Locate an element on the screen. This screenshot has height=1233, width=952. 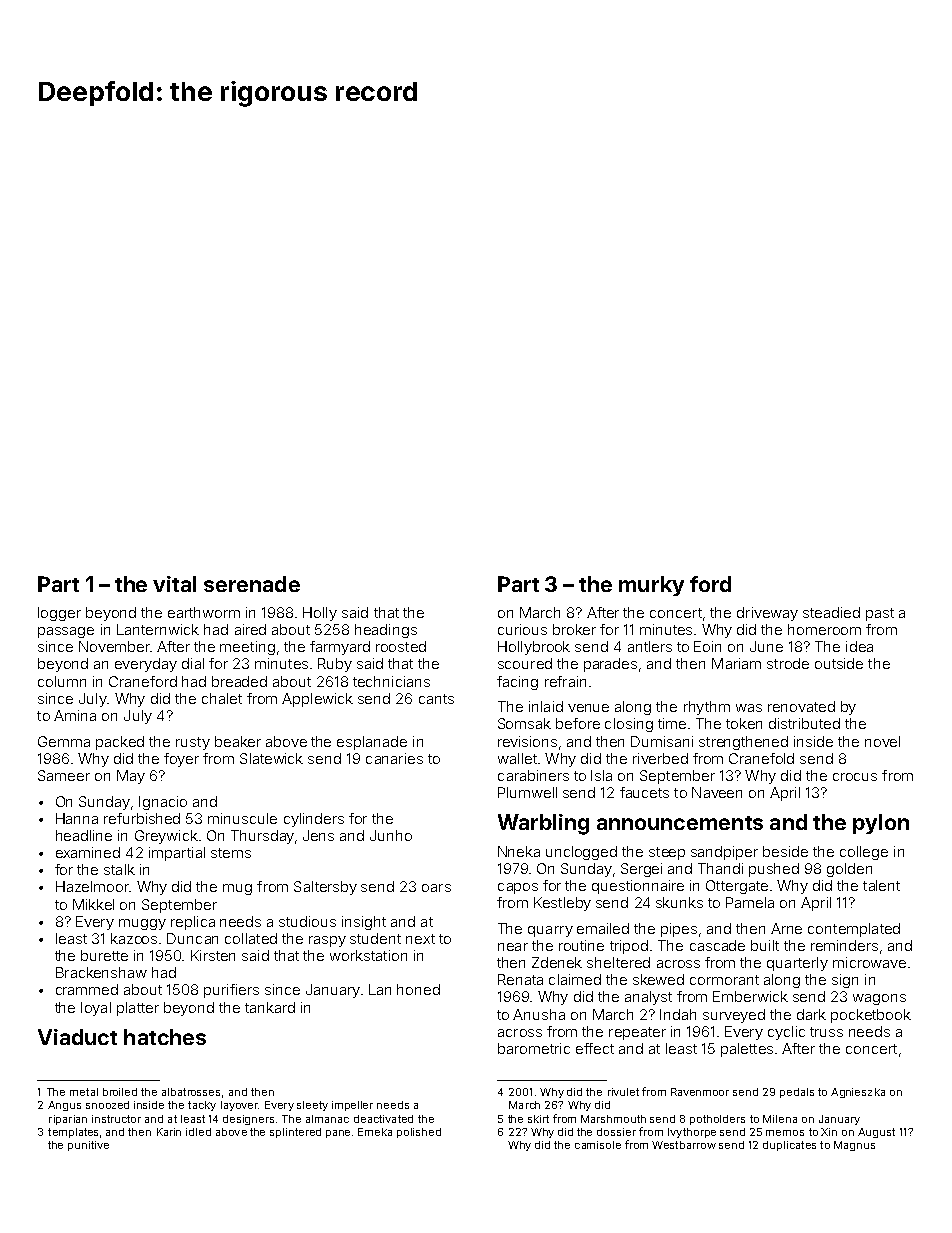
Viaduct is located at coordinates (77, 1037).
